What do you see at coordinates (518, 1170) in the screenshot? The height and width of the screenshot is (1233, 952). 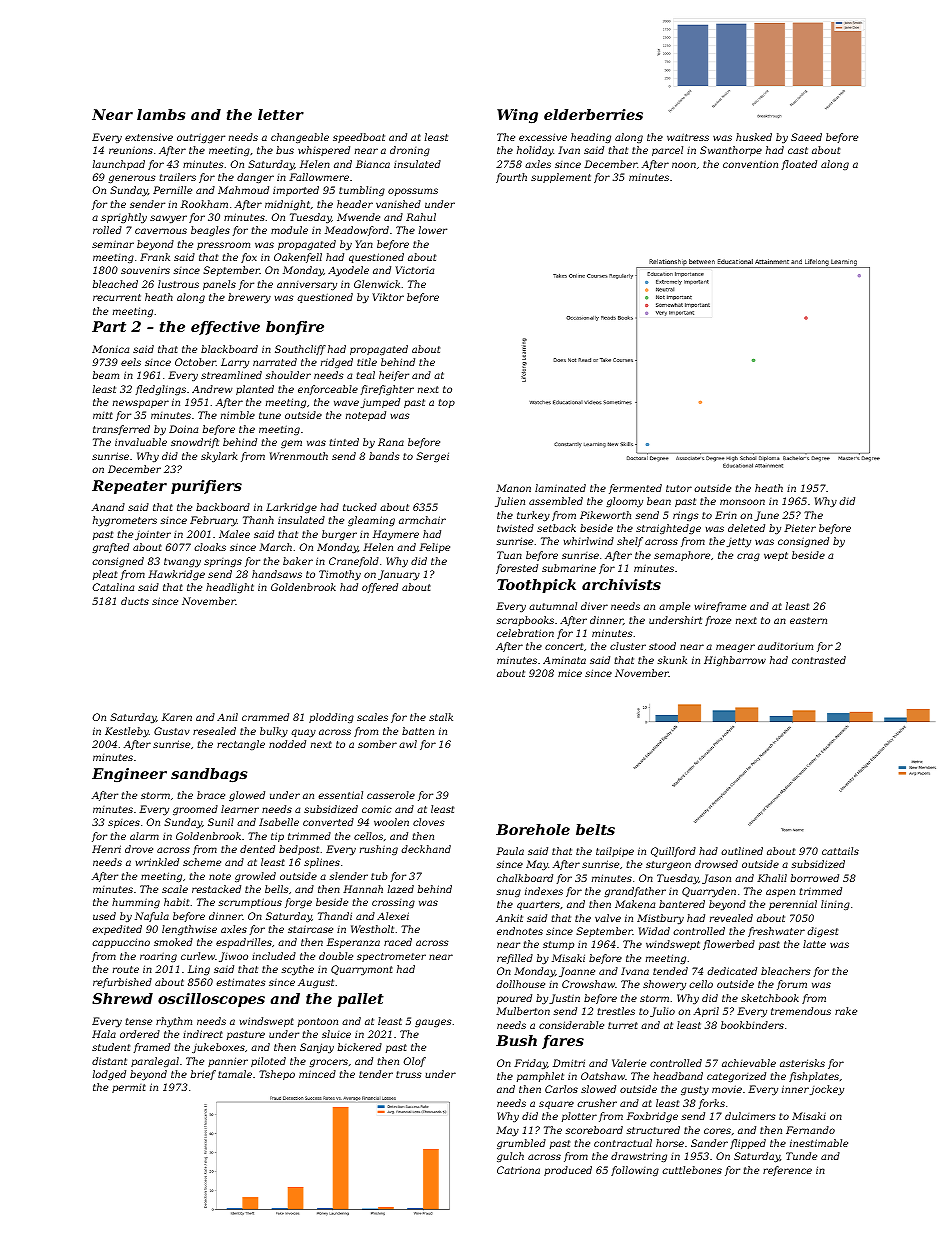 I see `Catriona` at bounding box center [518, 1170].
